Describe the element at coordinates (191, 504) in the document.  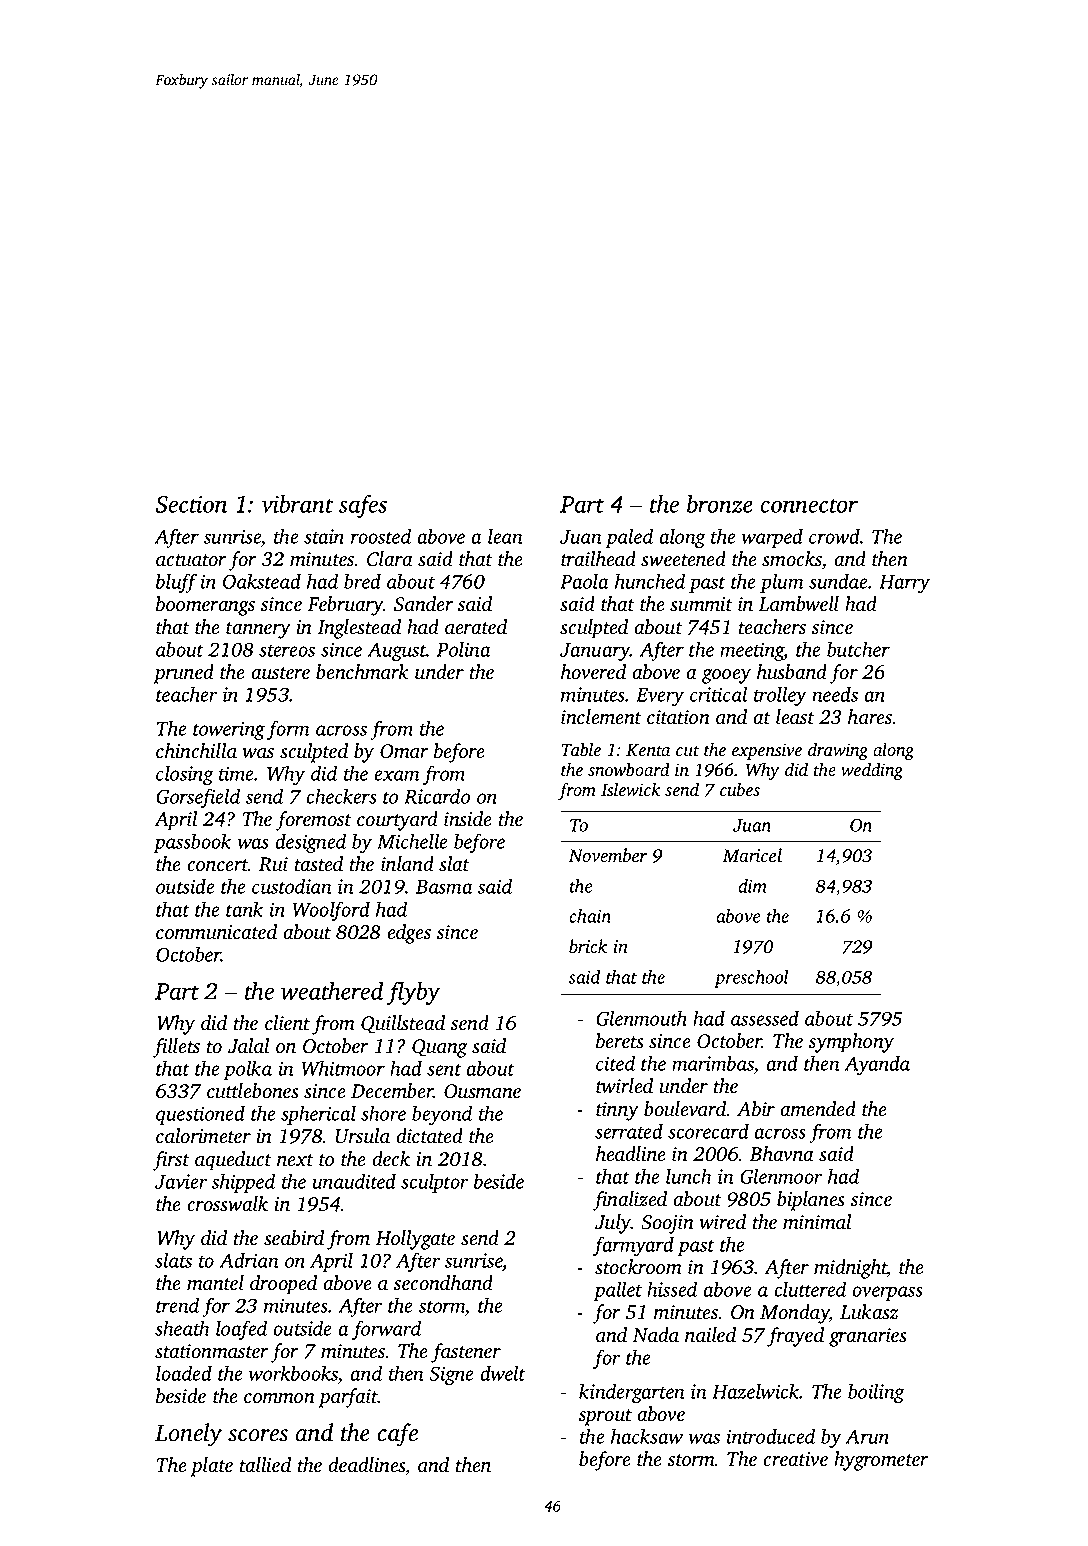
I see `Section` at that location.
